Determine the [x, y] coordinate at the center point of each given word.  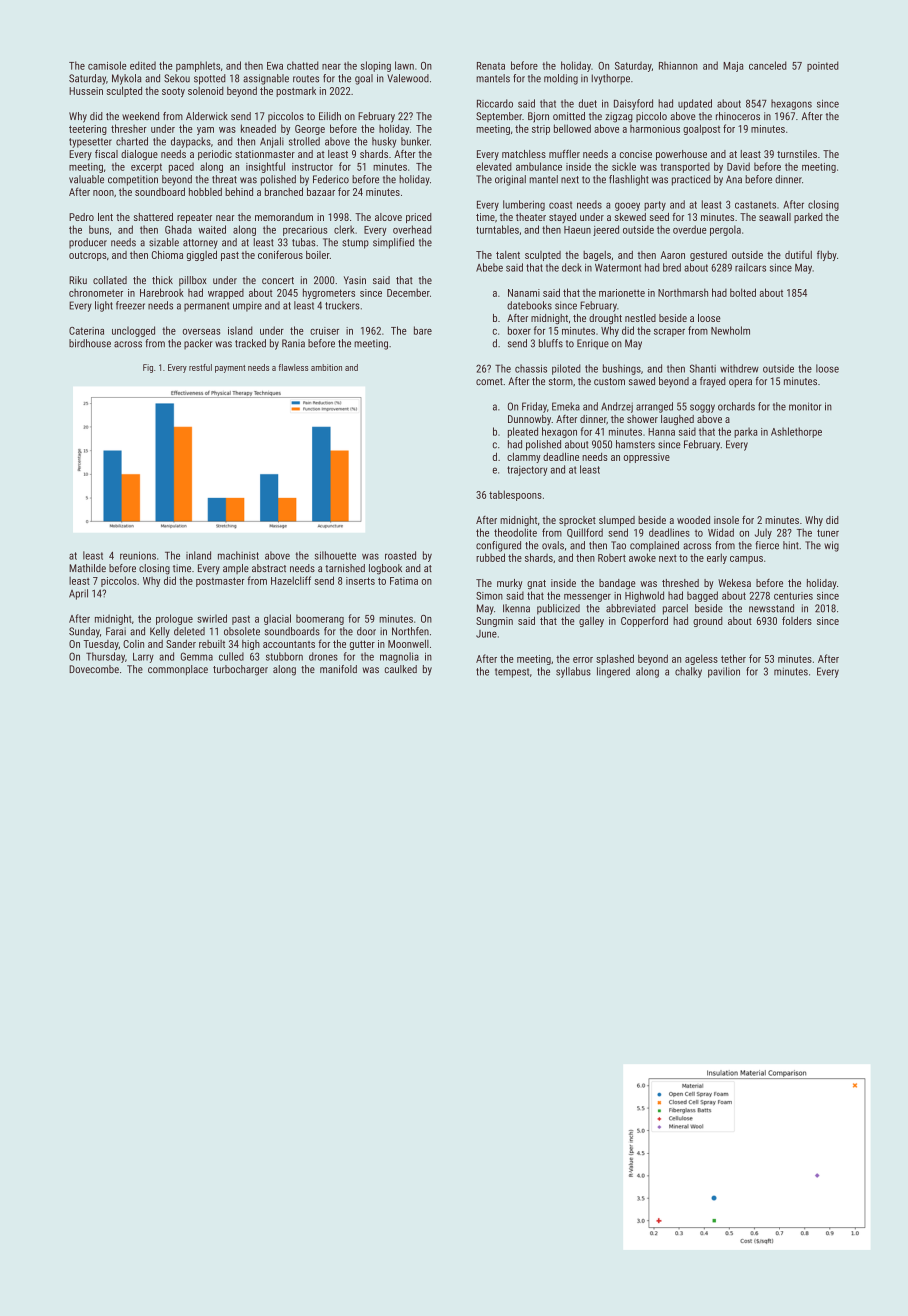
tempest [512, 673]
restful [200, 367]
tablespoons [515, 495]
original [510, 180]
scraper [669, 333]
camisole [107, 65]
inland [198, 555]
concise [636, 154]
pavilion [724, 672]
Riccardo [495, 103]
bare [423, 330]
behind [239, 192]
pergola [725, 230]
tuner [828, 533]
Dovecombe [94, 669]
